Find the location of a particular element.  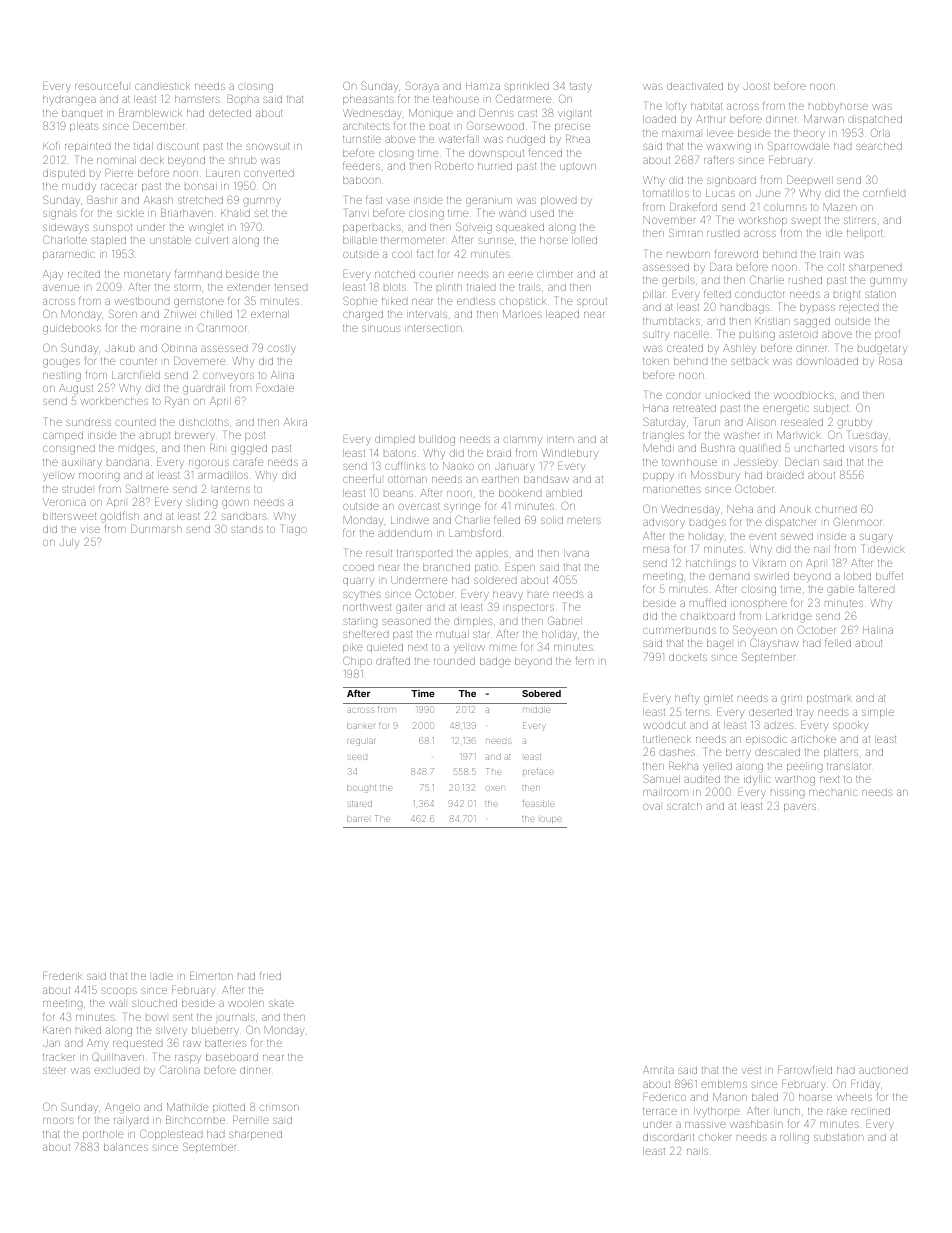

Joost is located at coordinates (757, 86).
